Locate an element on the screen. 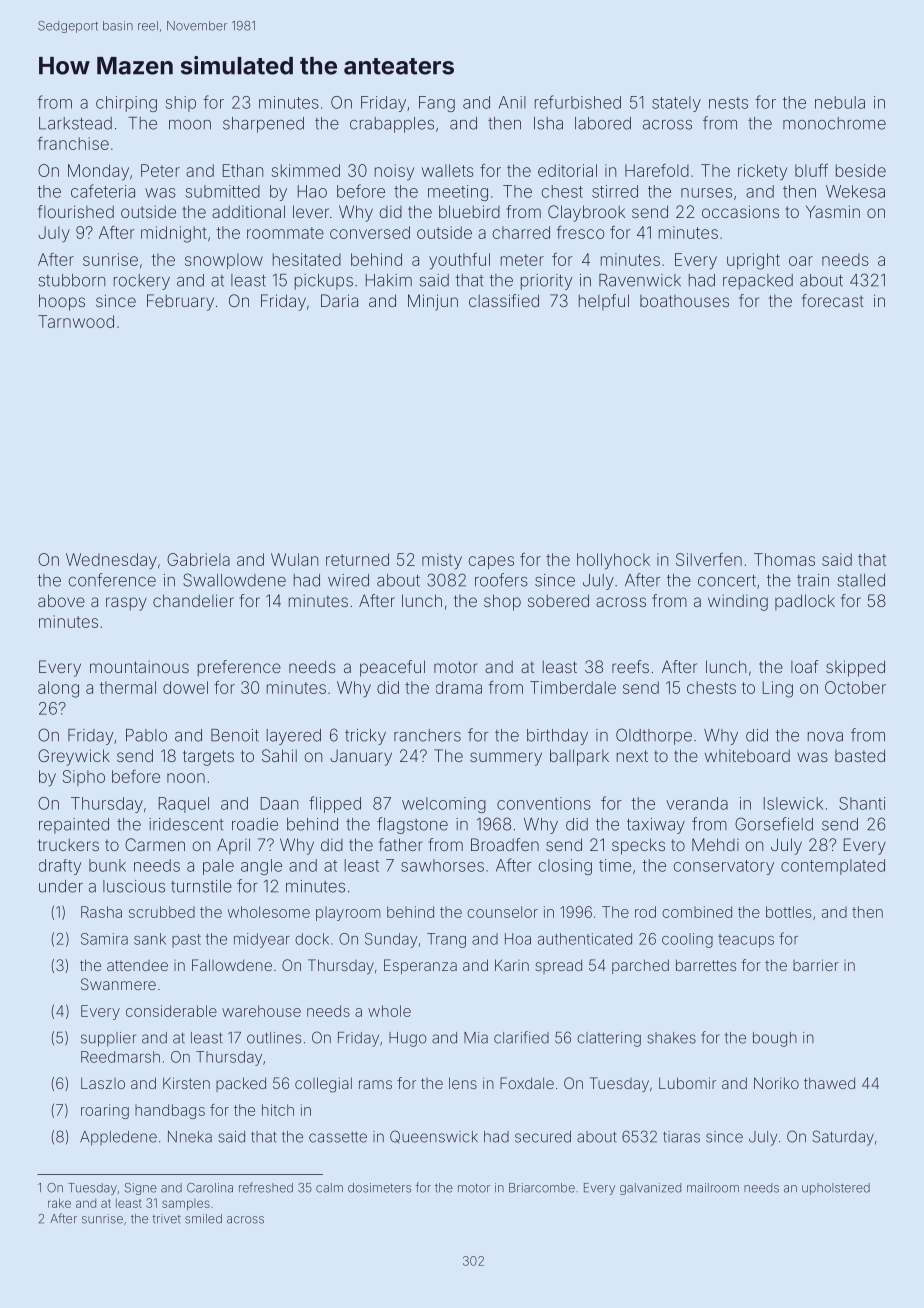  upholstered is located at coordinates (836, 1189).
